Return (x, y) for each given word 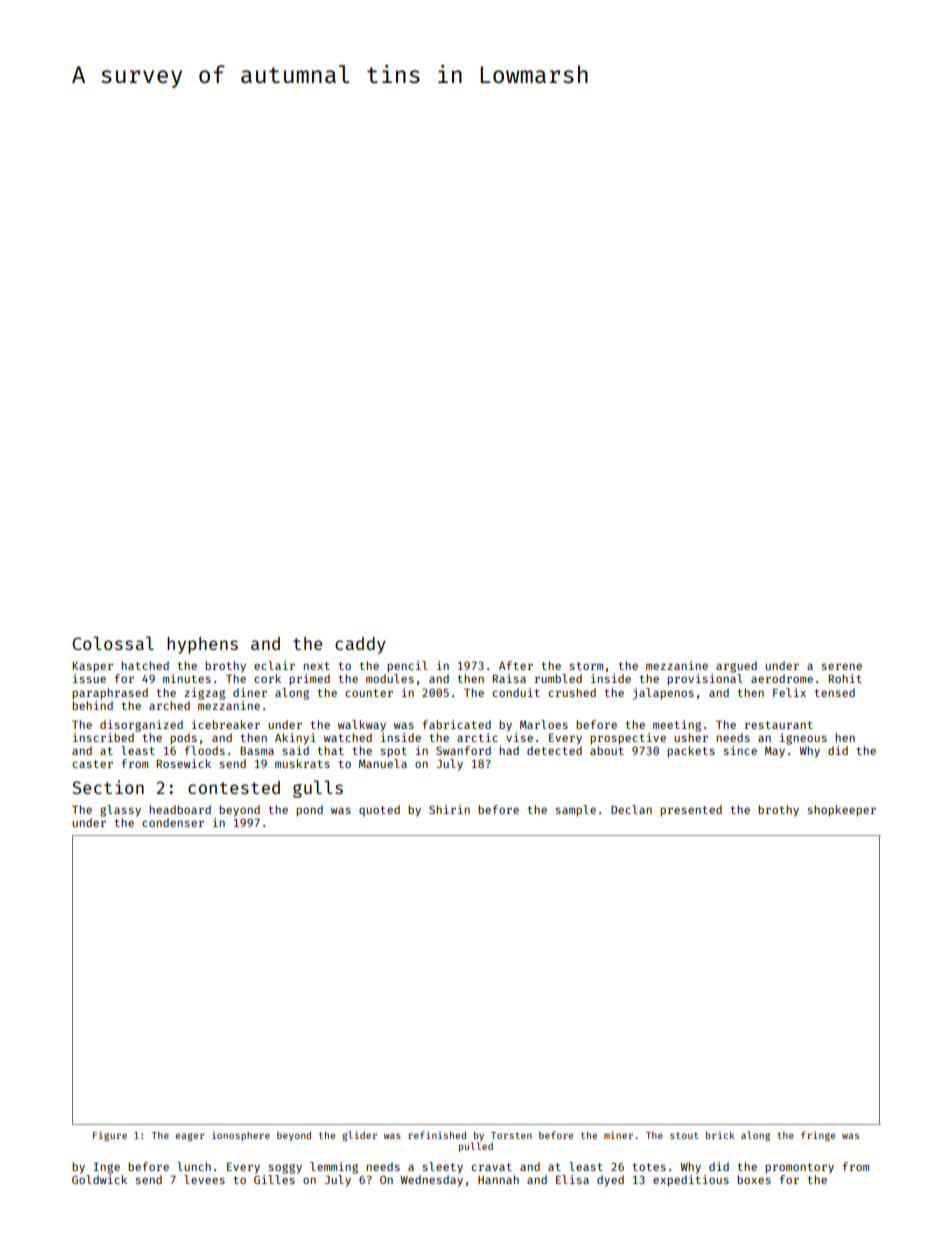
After (516, 665)
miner (618, 1135)
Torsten (511, 1135)
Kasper (93, 667)
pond (309, 811)
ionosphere (241, 1136)
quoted (379, 810)
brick (720, 1135)
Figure (110, 1136)
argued (736, 667)
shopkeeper (842, 811)
